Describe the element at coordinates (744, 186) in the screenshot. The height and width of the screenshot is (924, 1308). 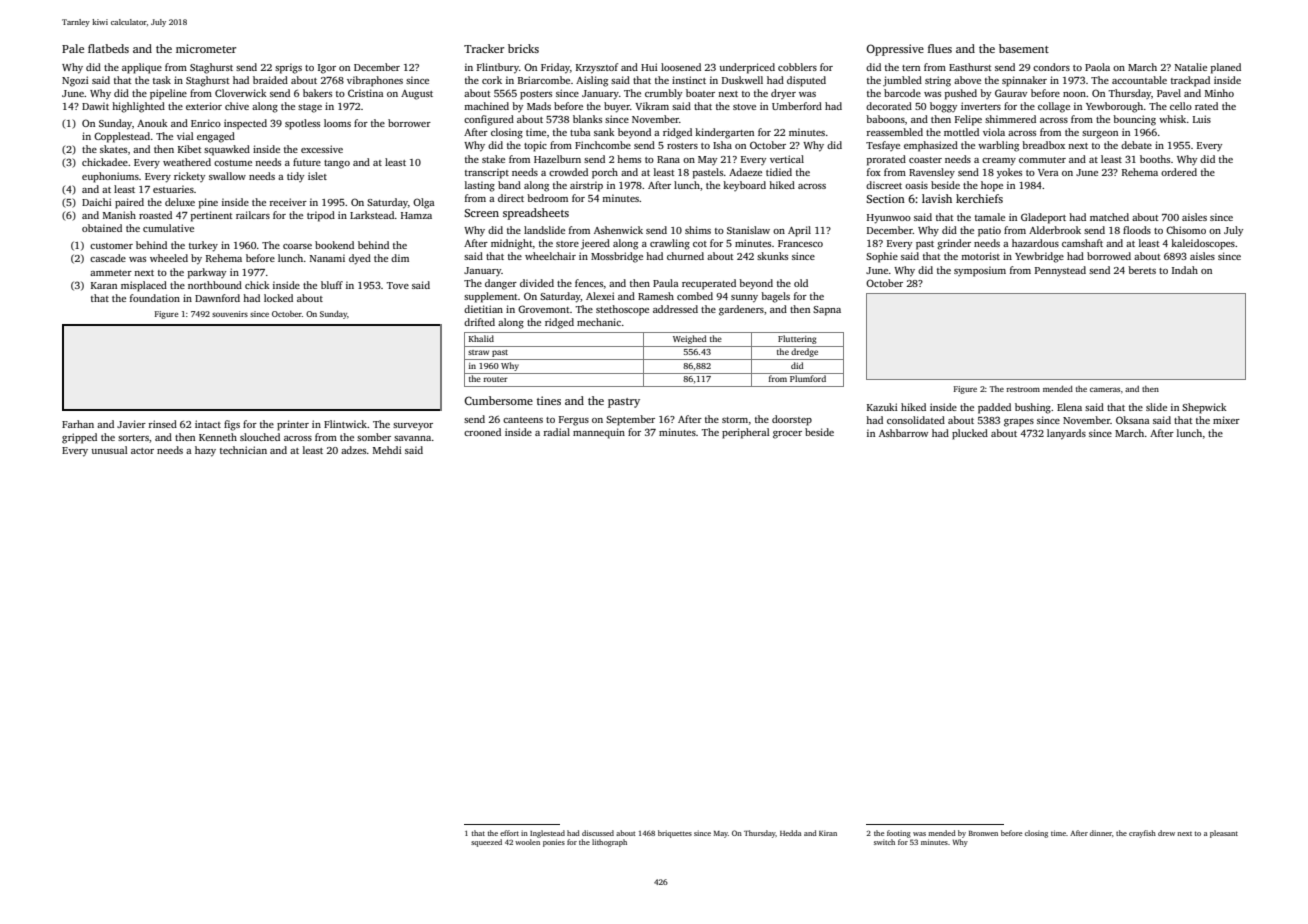
I see `keyboard` at that location.
